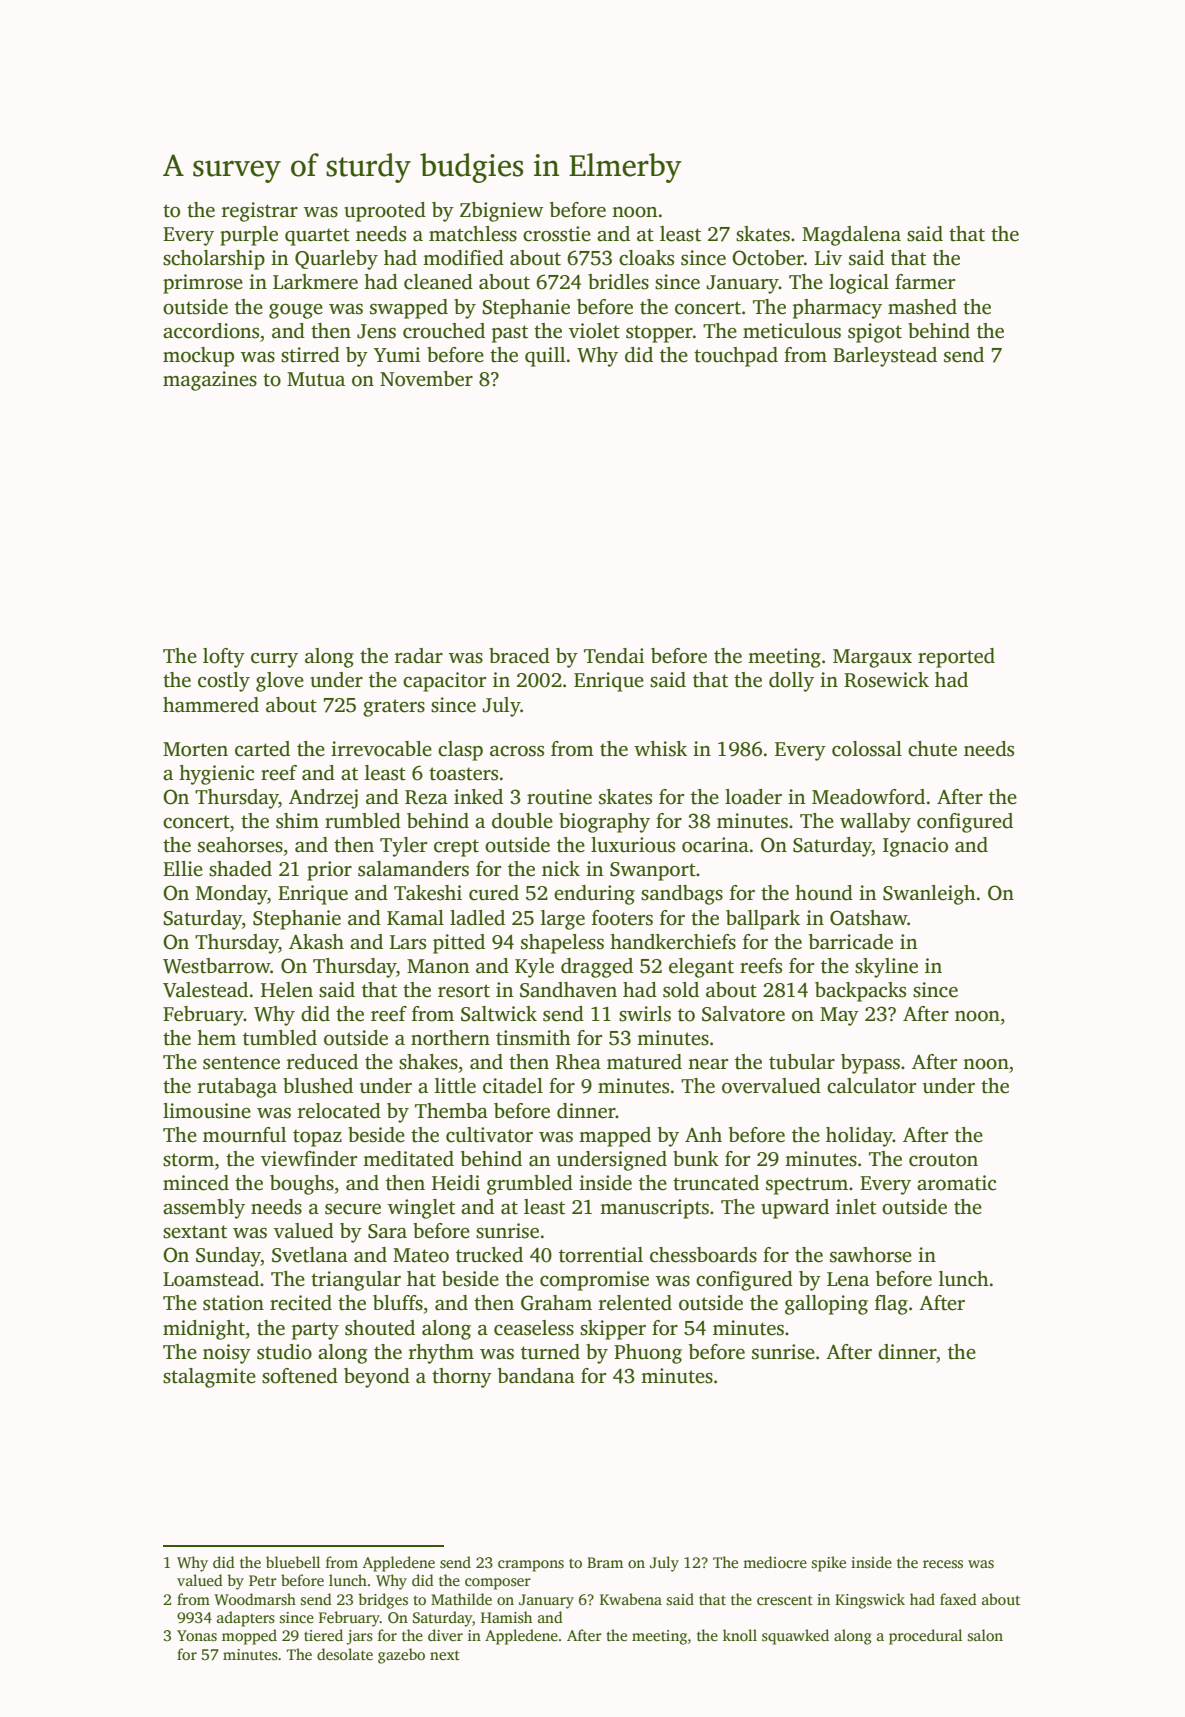 Image resolution: width=1185 pixels, height=1717 pixels. Describe the element at coordinates (385, 212) in the document. I see `uprooted` at that location.
